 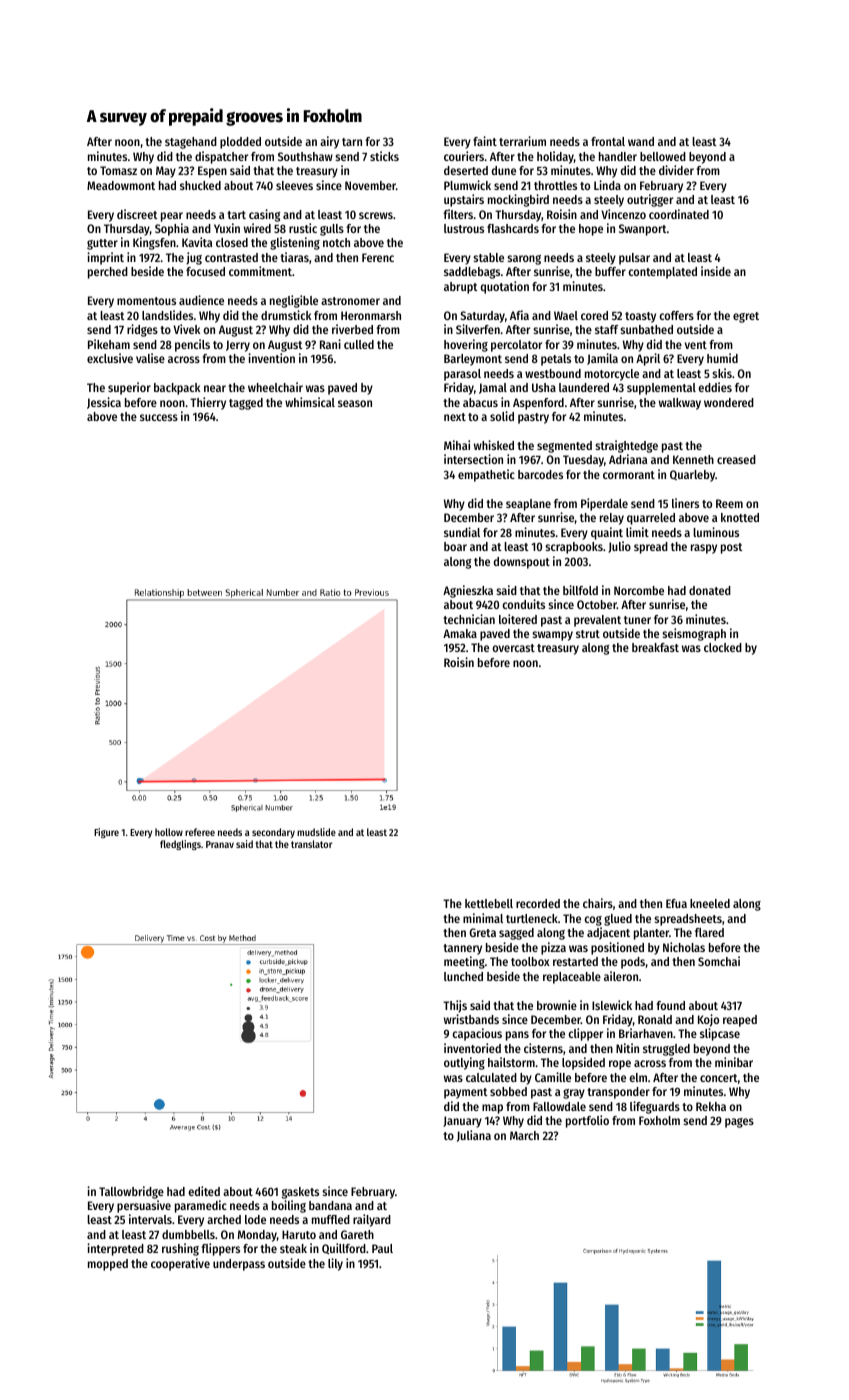 I want to click on contemplated, so click(x=662, y=273).
